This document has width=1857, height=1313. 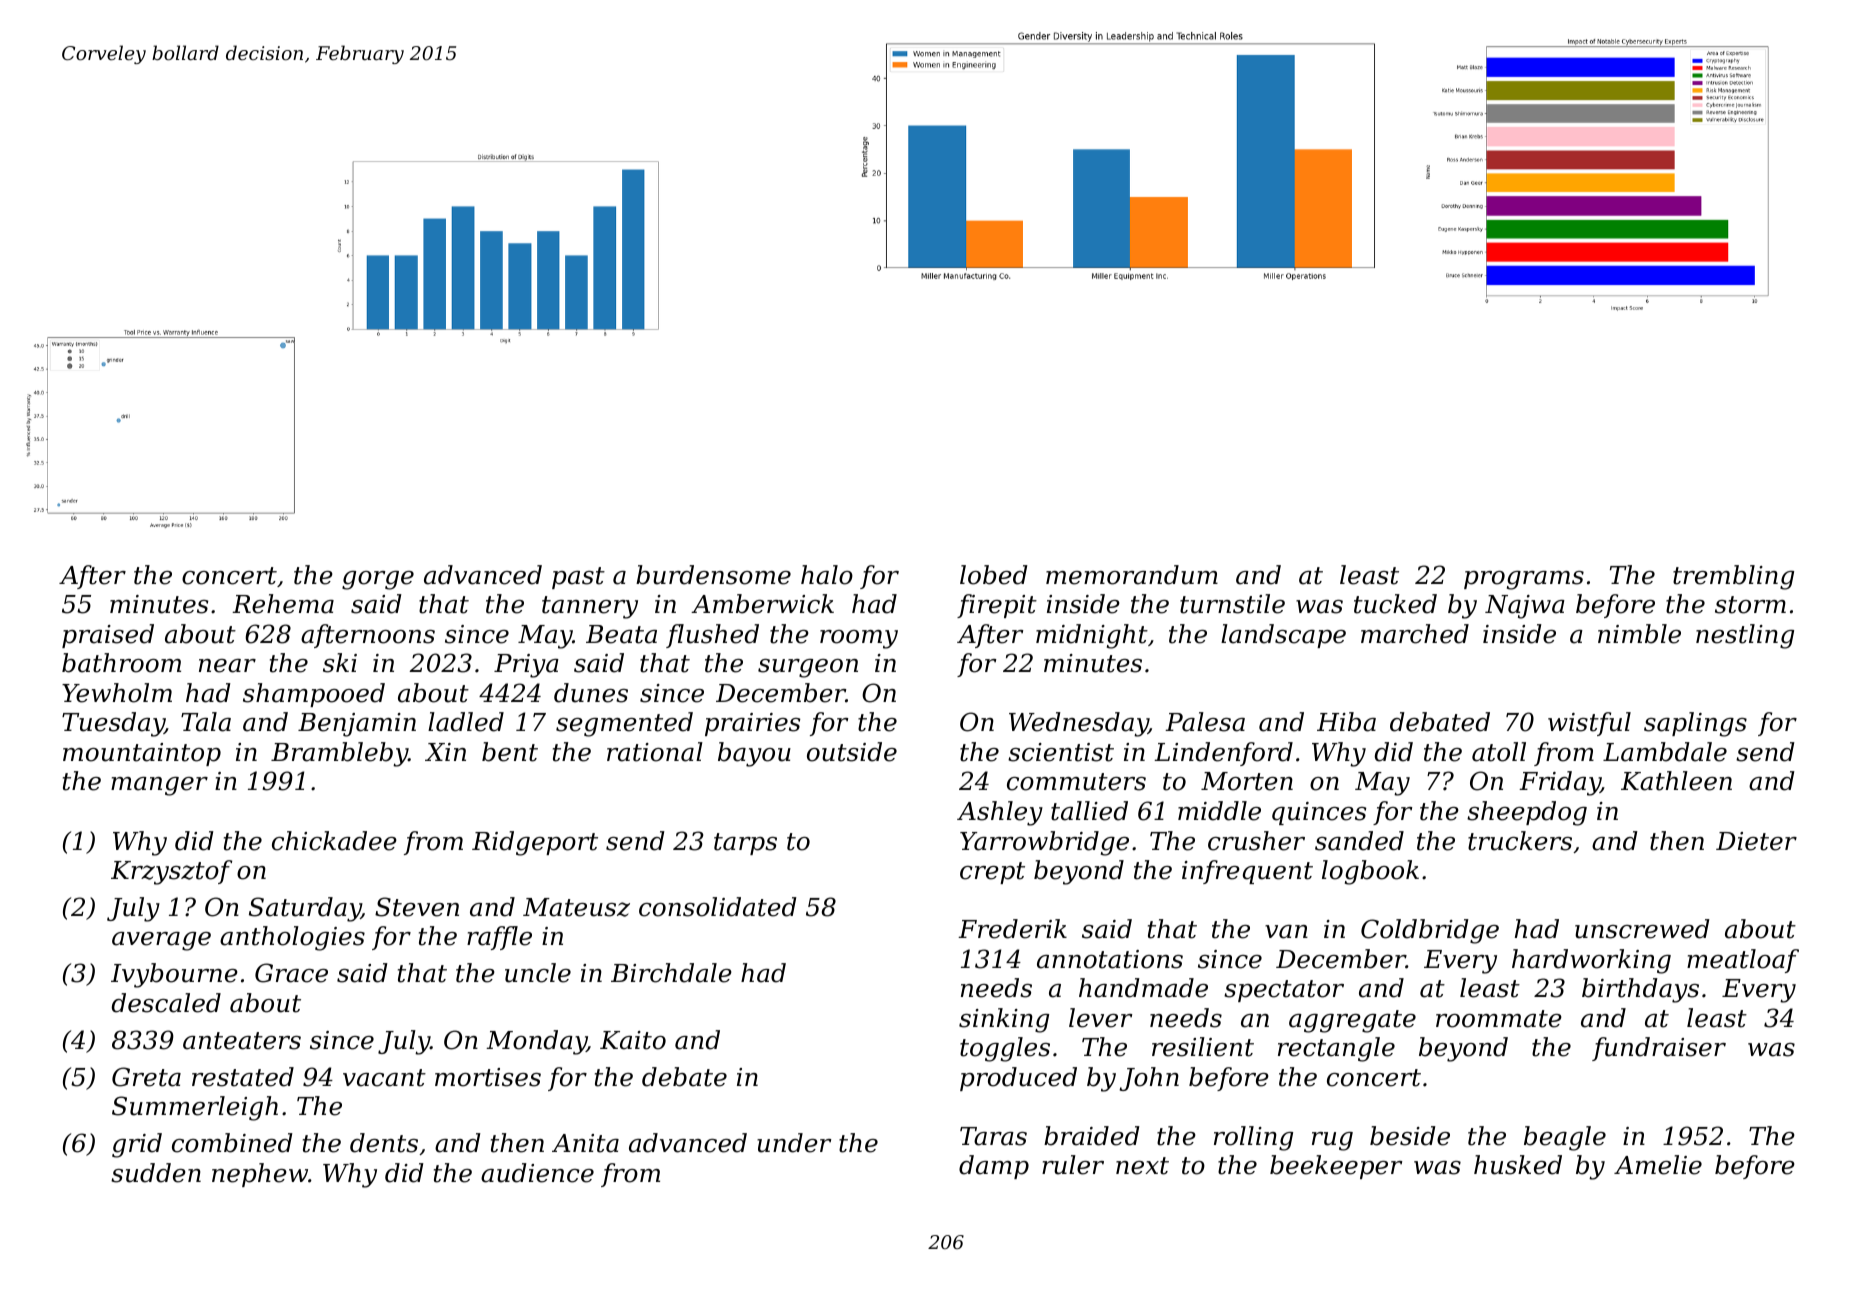 What do you see at coordinates (1410, 1136) in the document?
I see `beside` at bounding box center [1410, 1136].
